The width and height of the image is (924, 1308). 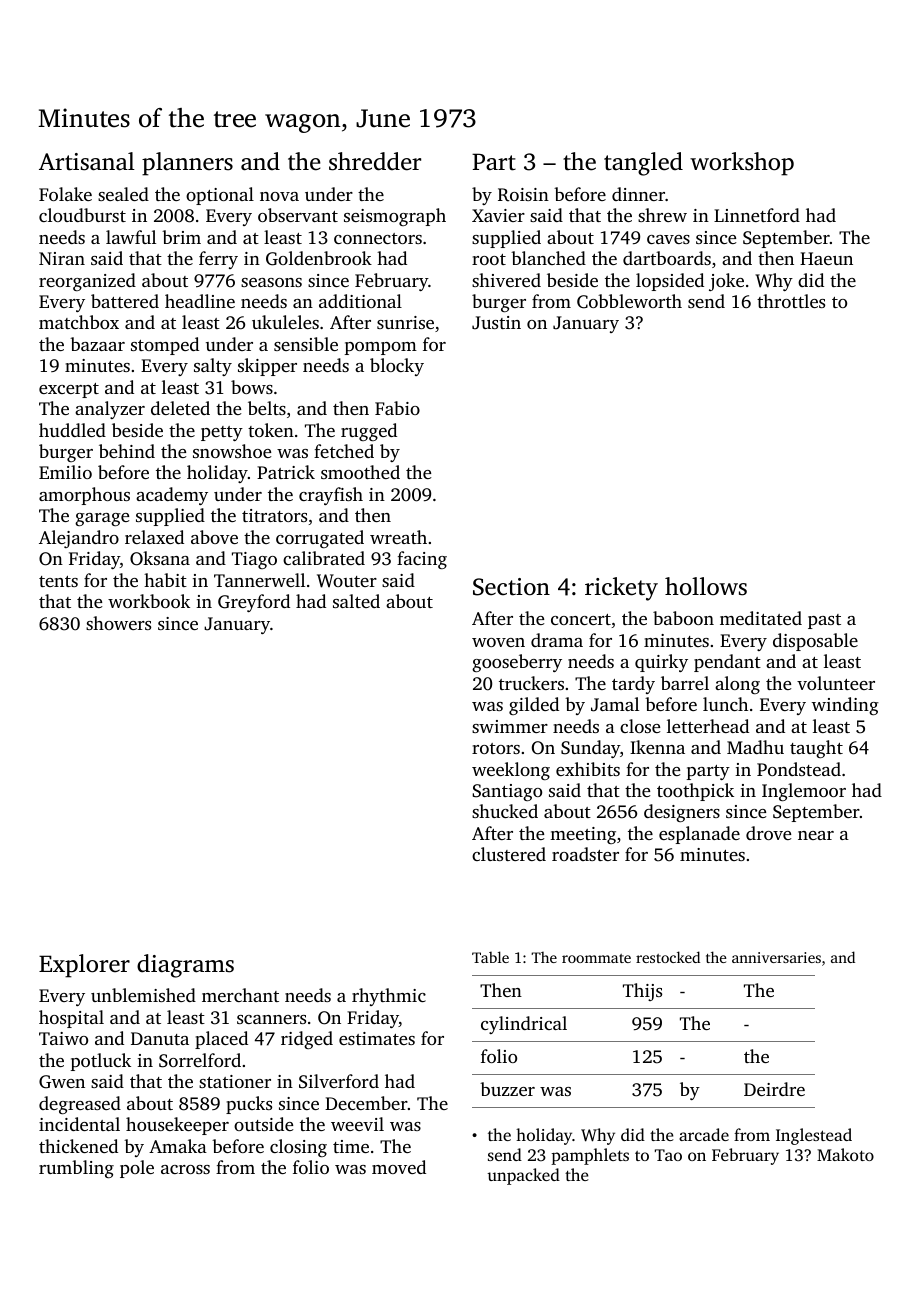 What do you see at coordinates (399, 1167) in the image?
I see `moved` at bounding box center [399, 1167].
